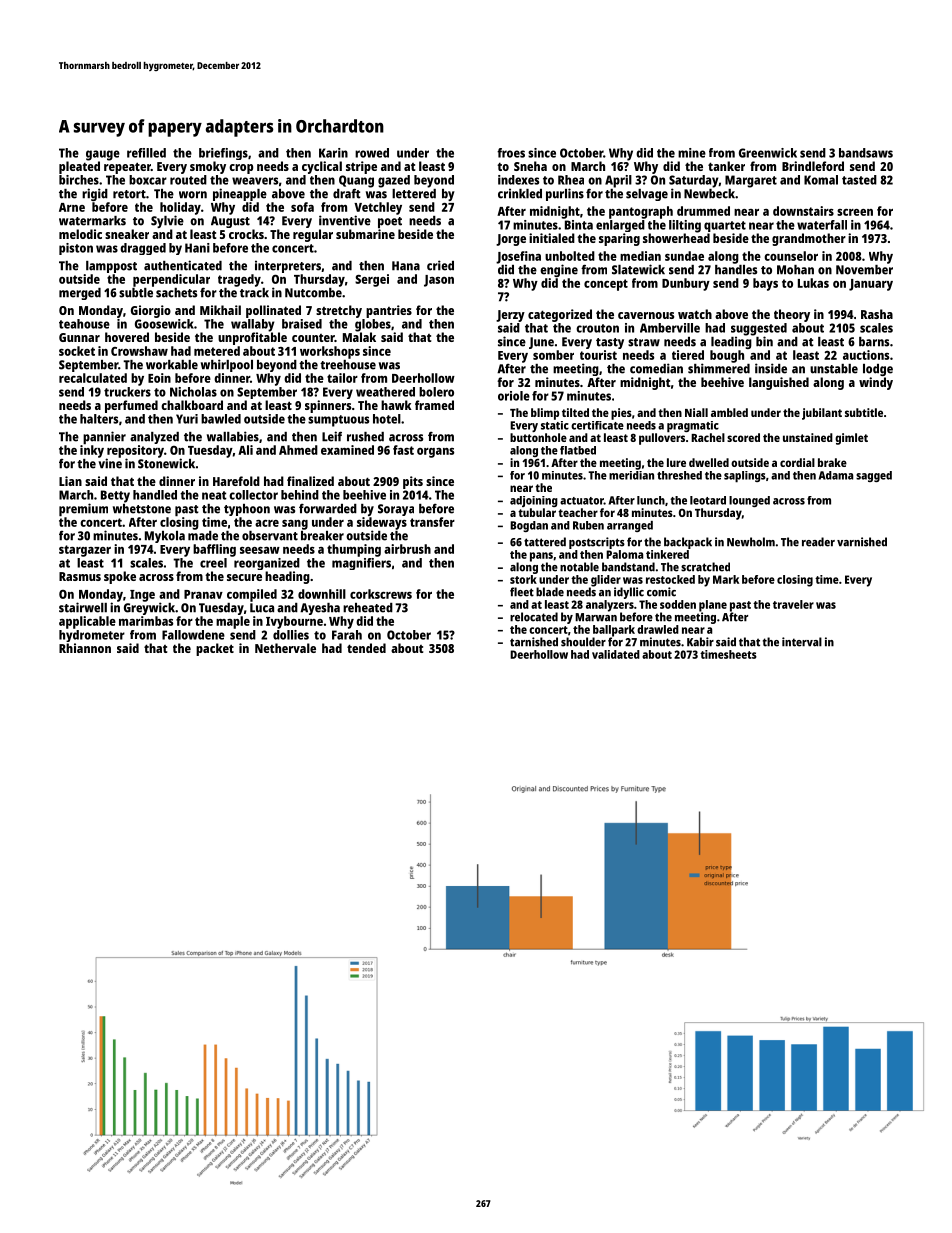  I want to click on froes, so click(511, 153).
